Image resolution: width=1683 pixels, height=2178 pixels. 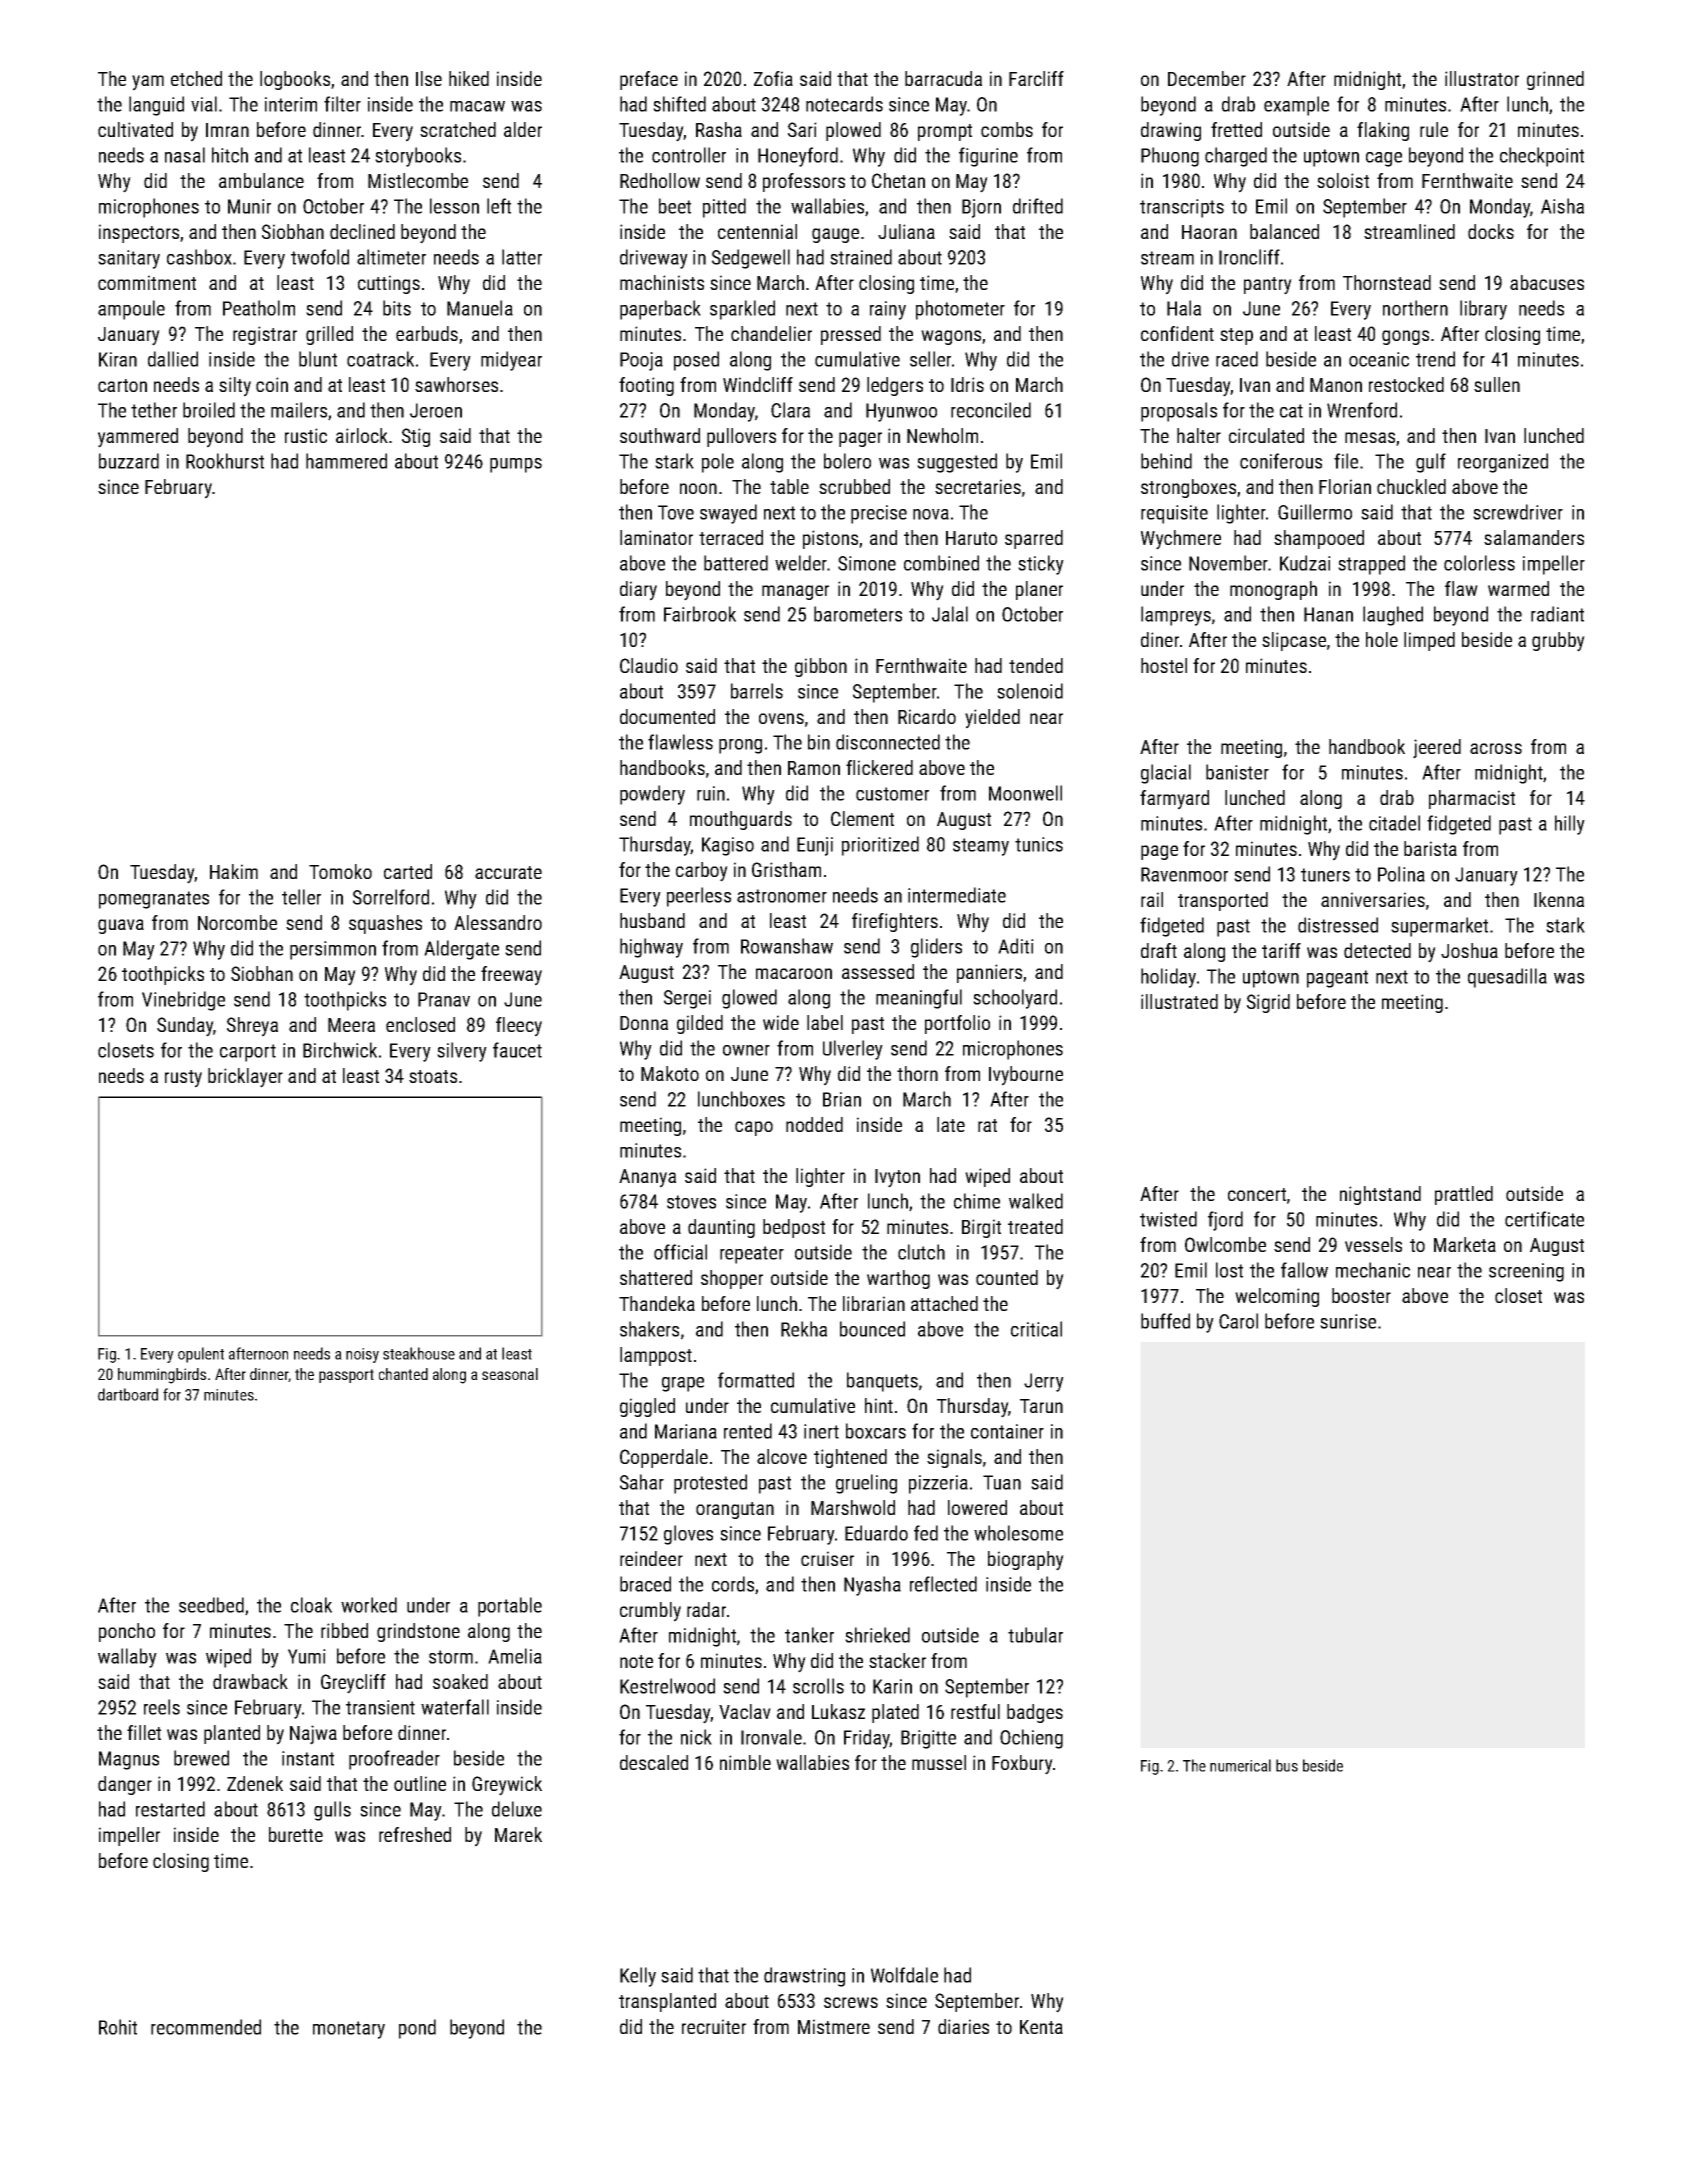 I want to click on posed, so click(x=696, y=361).
